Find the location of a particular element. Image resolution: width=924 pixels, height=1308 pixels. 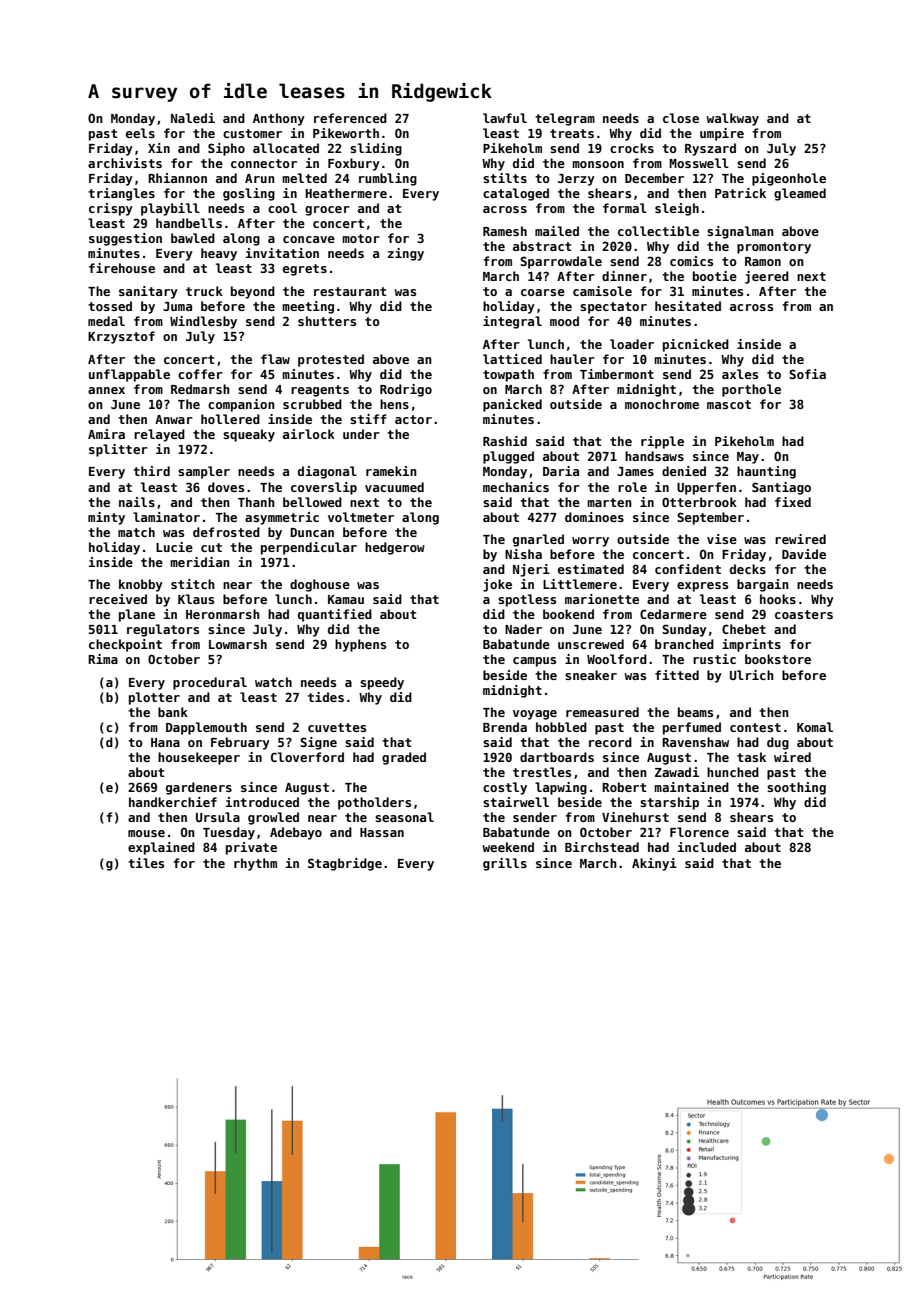

tiles is located at coordinates (146, 863).
